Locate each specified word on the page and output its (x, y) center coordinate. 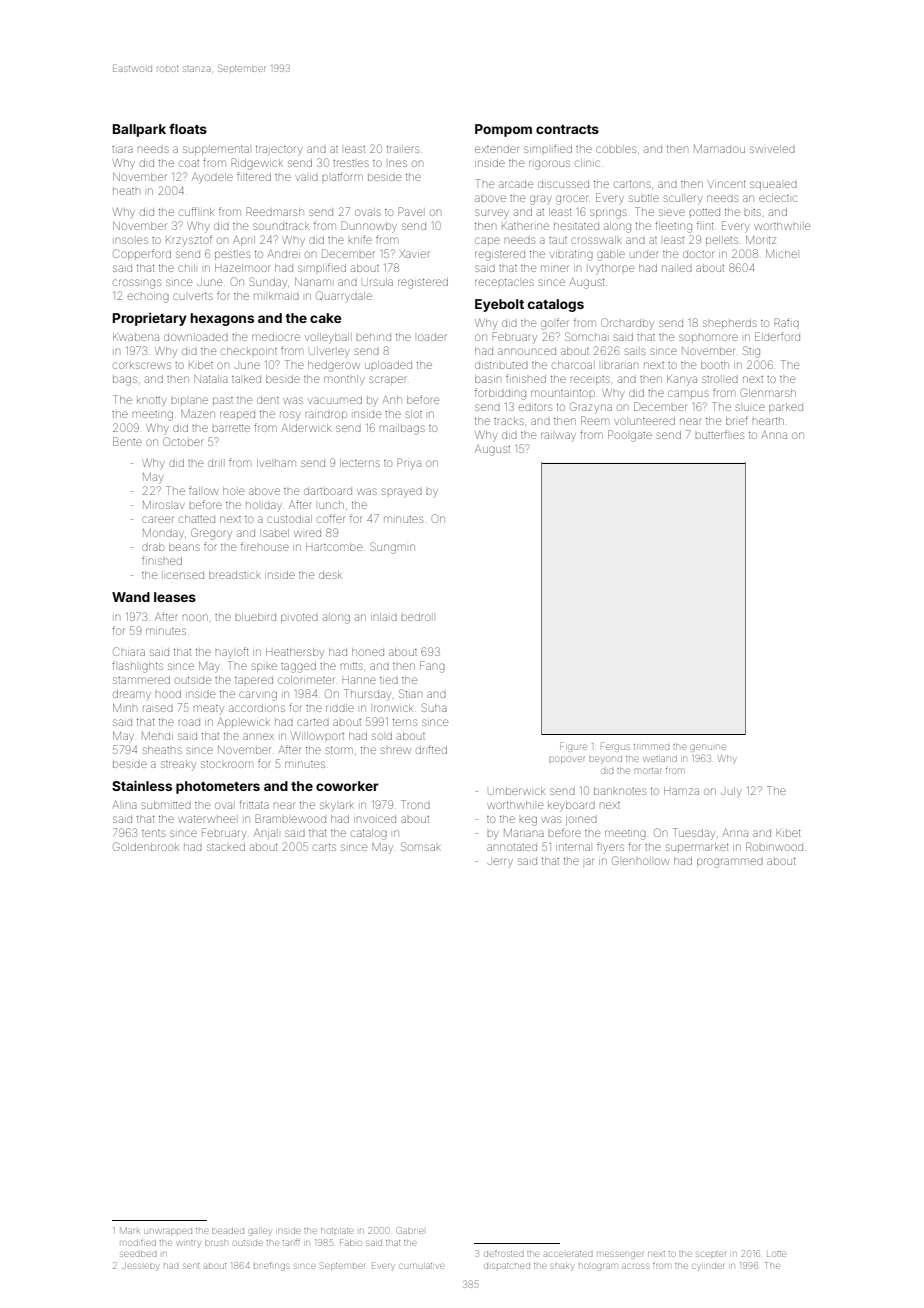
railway (558, 436)
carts (324, 847)
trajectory (279, 151)
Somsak (421, 846)
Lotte (776, 1254)
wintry (188, 1244)
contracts (567, 129)
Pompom (503, 130)
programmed (730, 863)
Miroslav (163, 505)
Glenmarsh (768, 392)
